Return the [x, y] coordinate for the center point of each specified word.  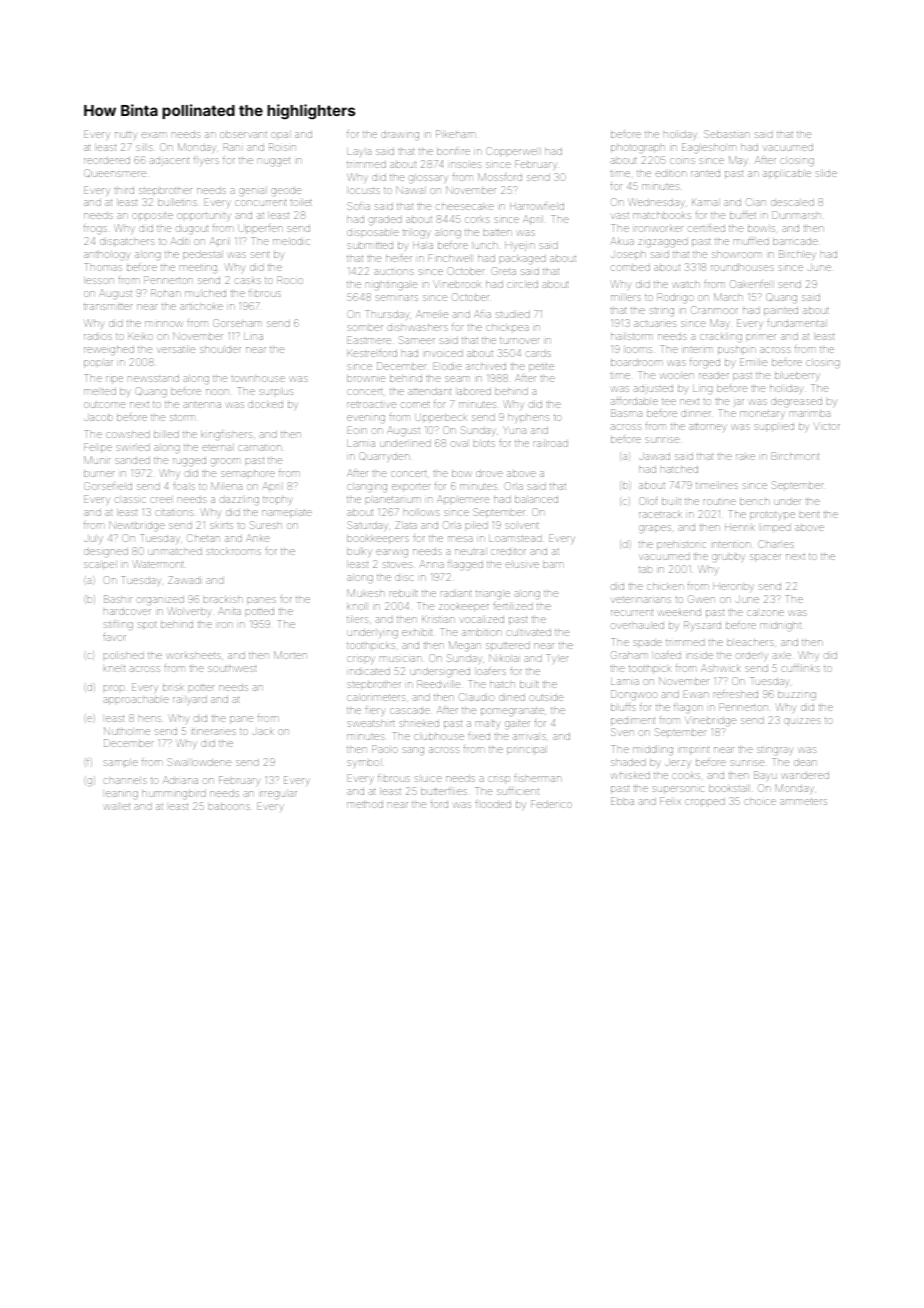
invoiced [443, 353]
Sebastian [727, 134]
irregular [278, 794]
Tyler [557, 659]
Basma [626, 413]
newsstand [153, 378]
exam [153, 135]
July [93, 539]
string [661, 312]
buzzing [797, 695]
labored [473, 391]
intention [731, 544]
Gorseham [236, 323]
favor [114, 637]
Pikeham [455, 134]
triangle [493, 595]
